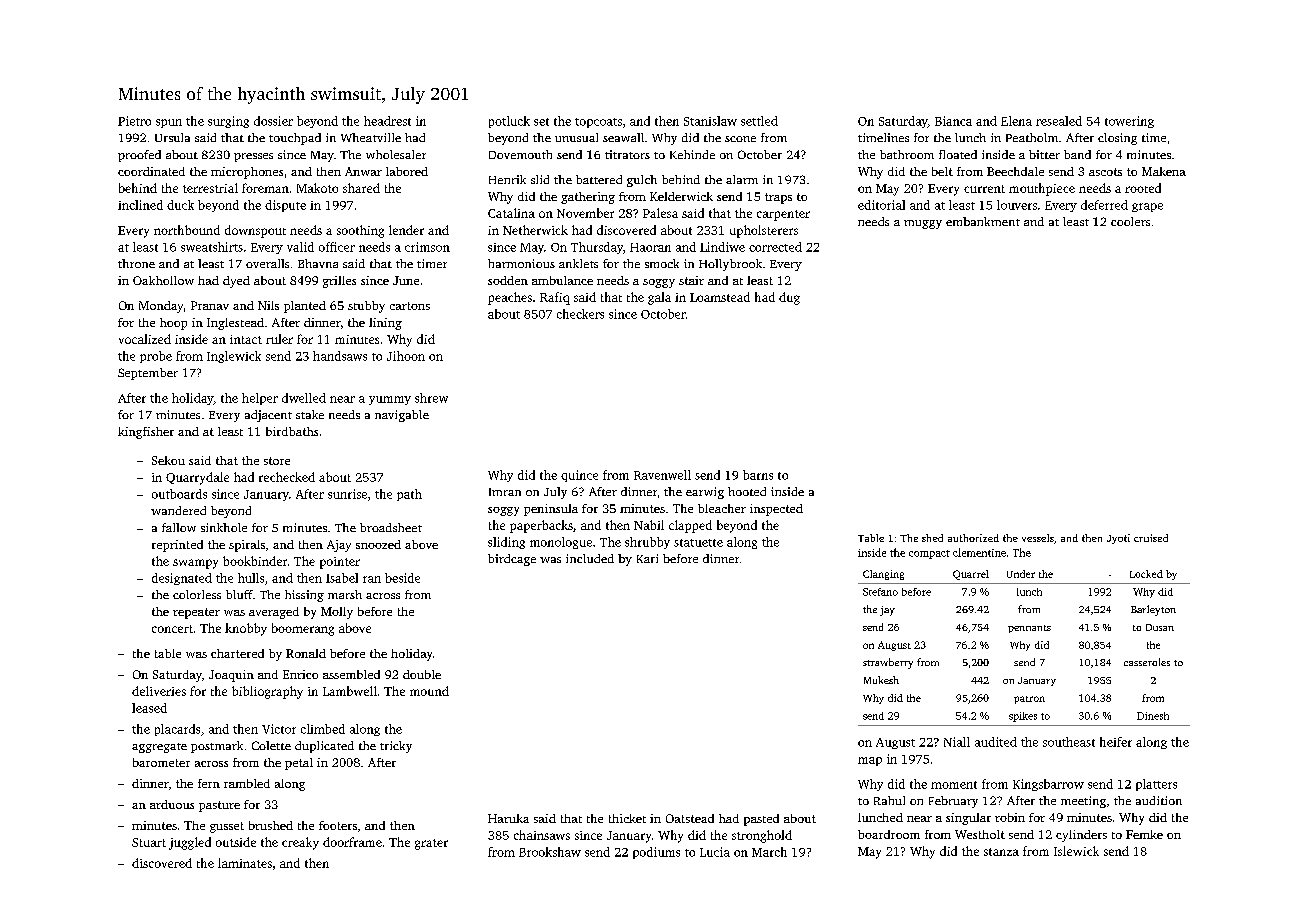  What do you see at coordinates (149, 842) in the page?
I see `Stuart` at bounding box center [149, 842].
